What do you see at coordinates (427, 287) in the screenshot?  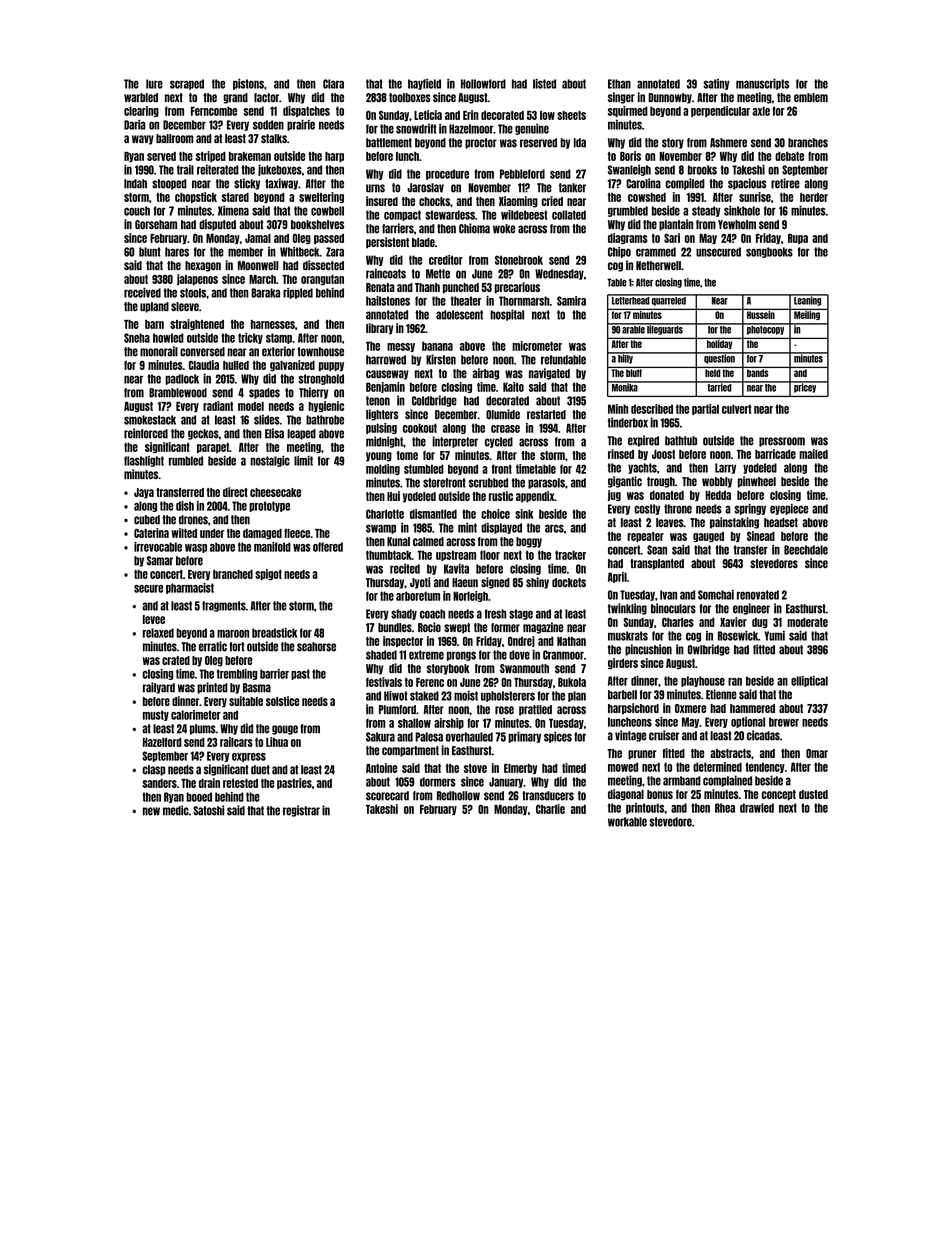 I see `Thanh` at bounding box center [427, 287].
